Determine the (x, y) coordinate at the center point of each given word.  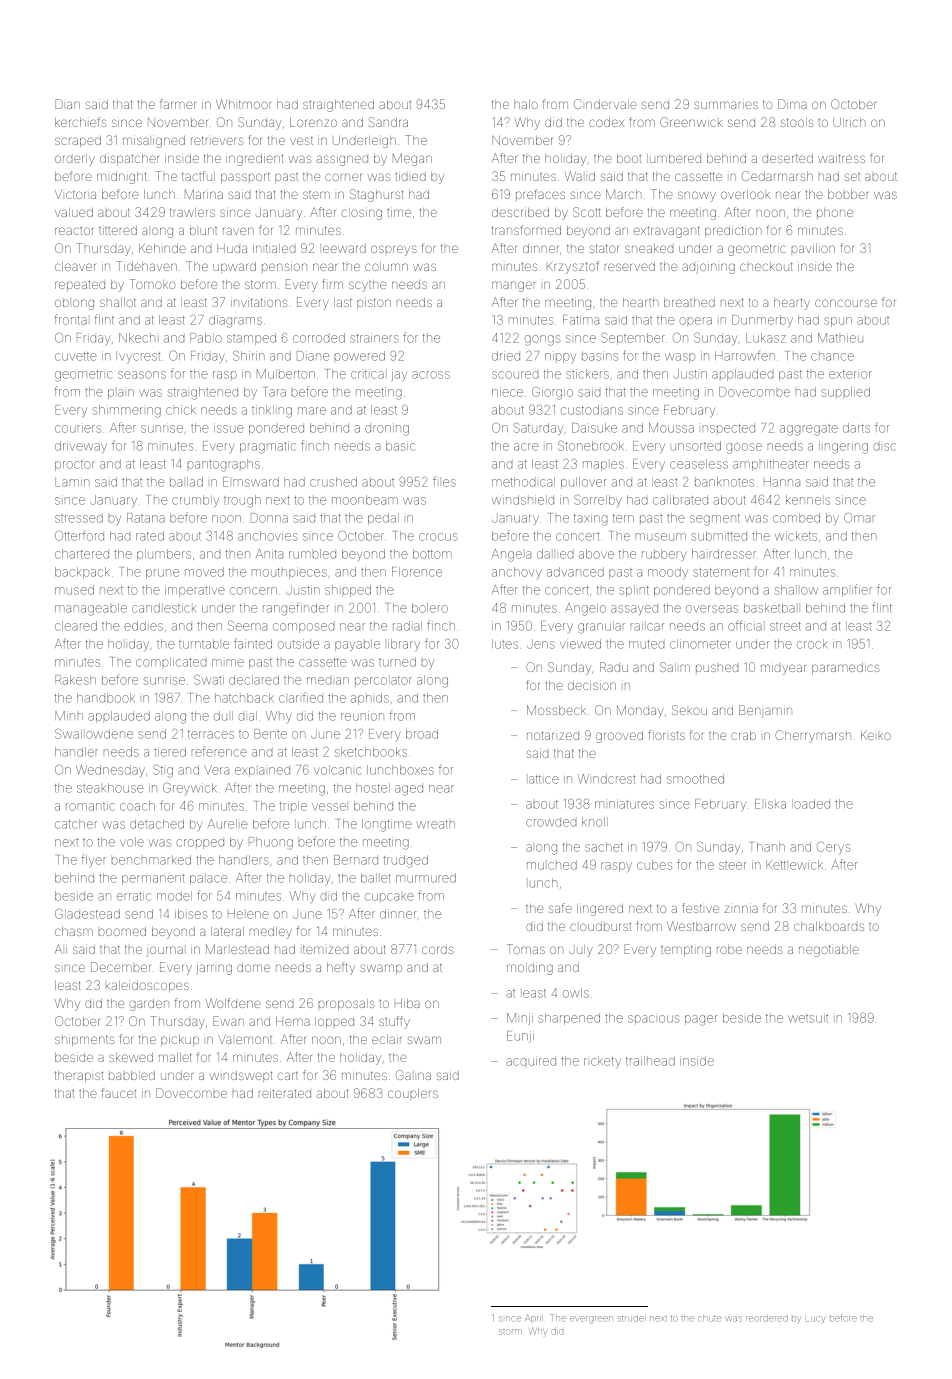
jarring (214, 969)
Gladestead (87, 914)
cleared (76, 626)
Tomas (526, 949)
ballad (186, 482)
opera (695, 321)
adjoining (708, 268)
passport (245, 177)
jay (399, 375)
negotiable (829, 951)
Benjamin (765, 711)
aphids (370, 699)
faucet (119, 1093)
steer (733, 866)
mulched (552, 865)
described (520, 212)
